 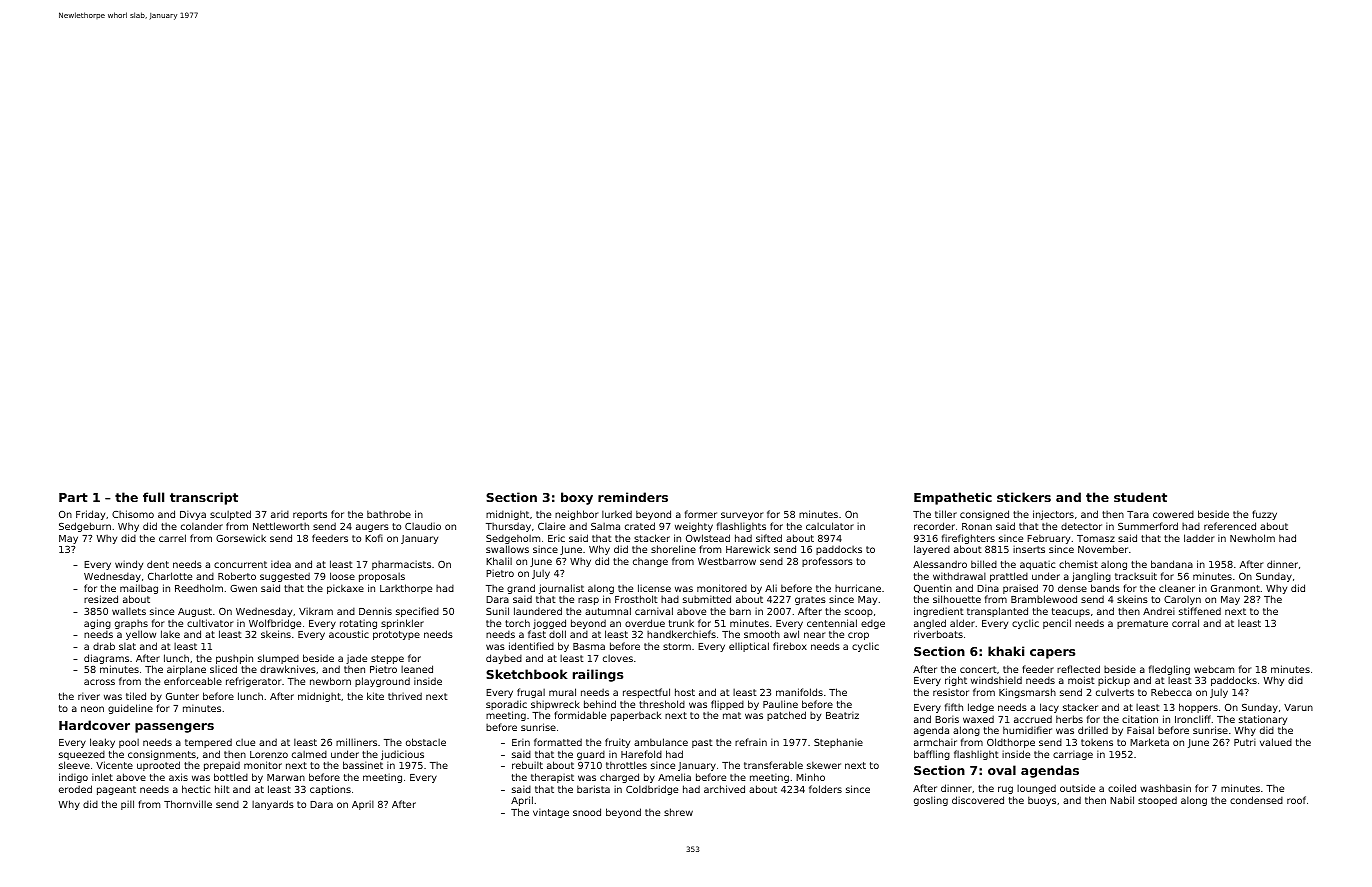 What do you see at coordinates (1173, 514) in the screenshot?
I see `cowered` at bounding box center [1173, 514].
